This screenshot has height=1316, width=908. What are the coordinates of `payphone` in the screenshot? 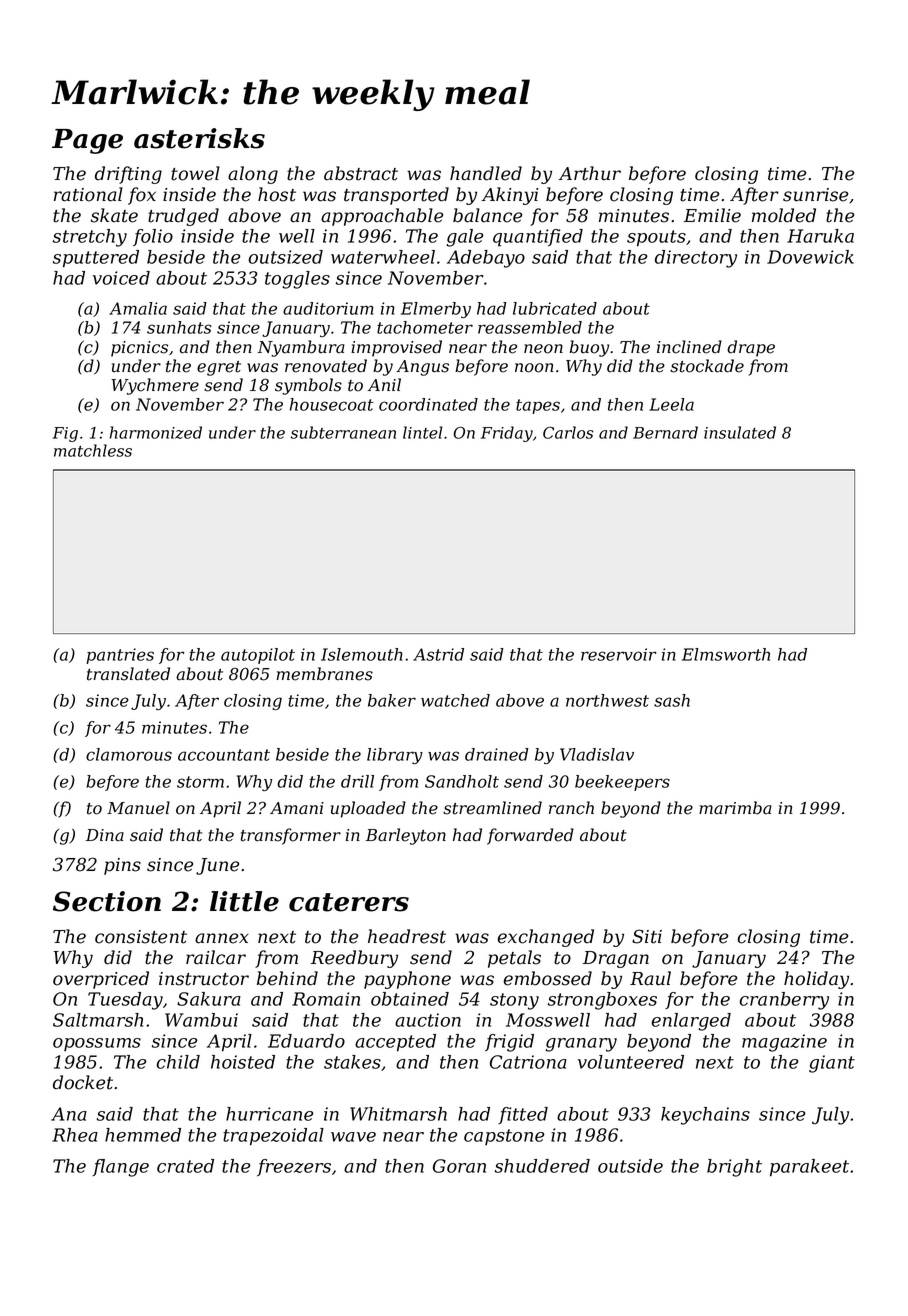 It's located at (407, 980).
